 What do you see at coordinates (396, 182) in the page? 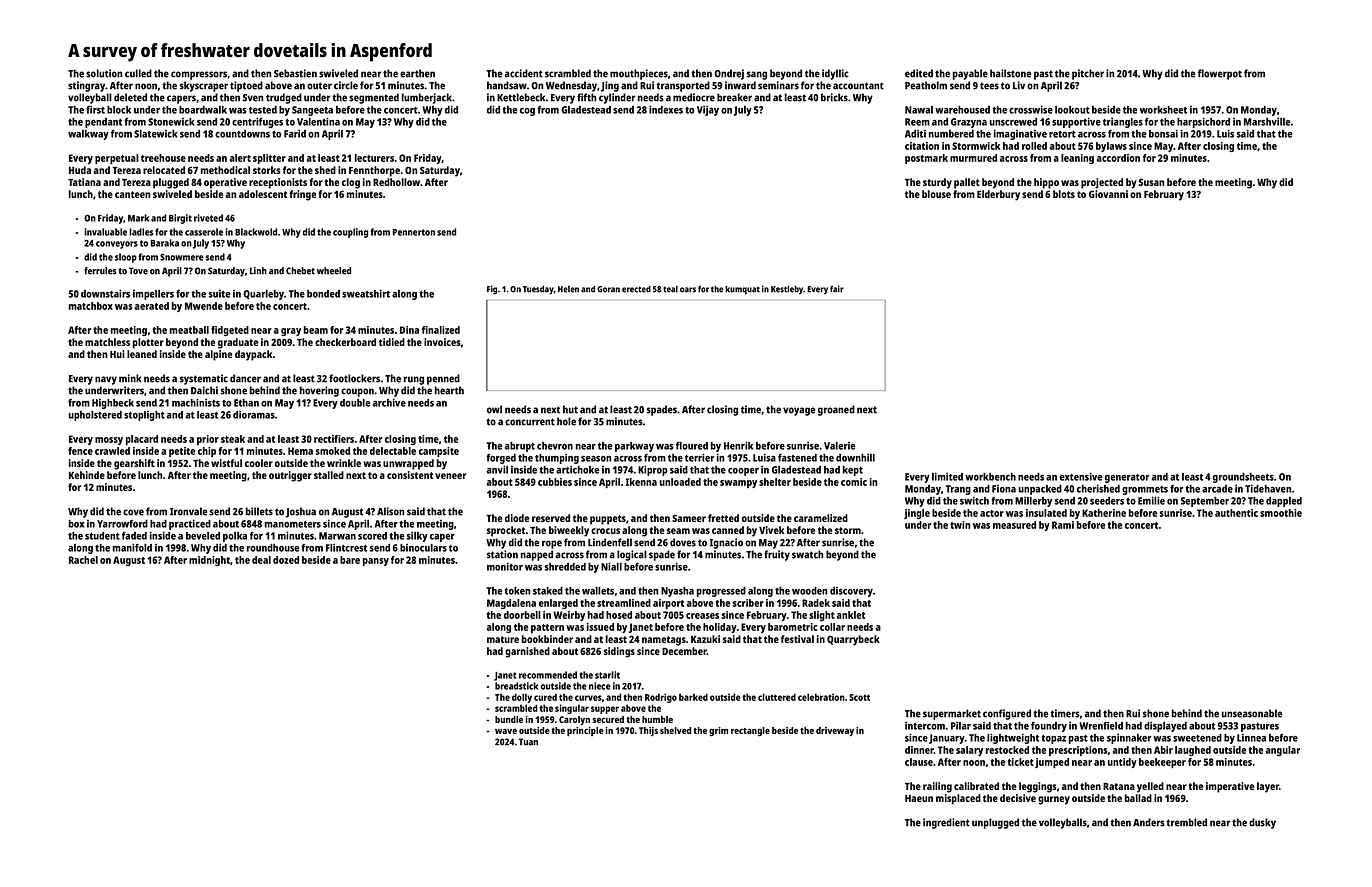
I see `Redhollow` at bounding box center [396, 182].
